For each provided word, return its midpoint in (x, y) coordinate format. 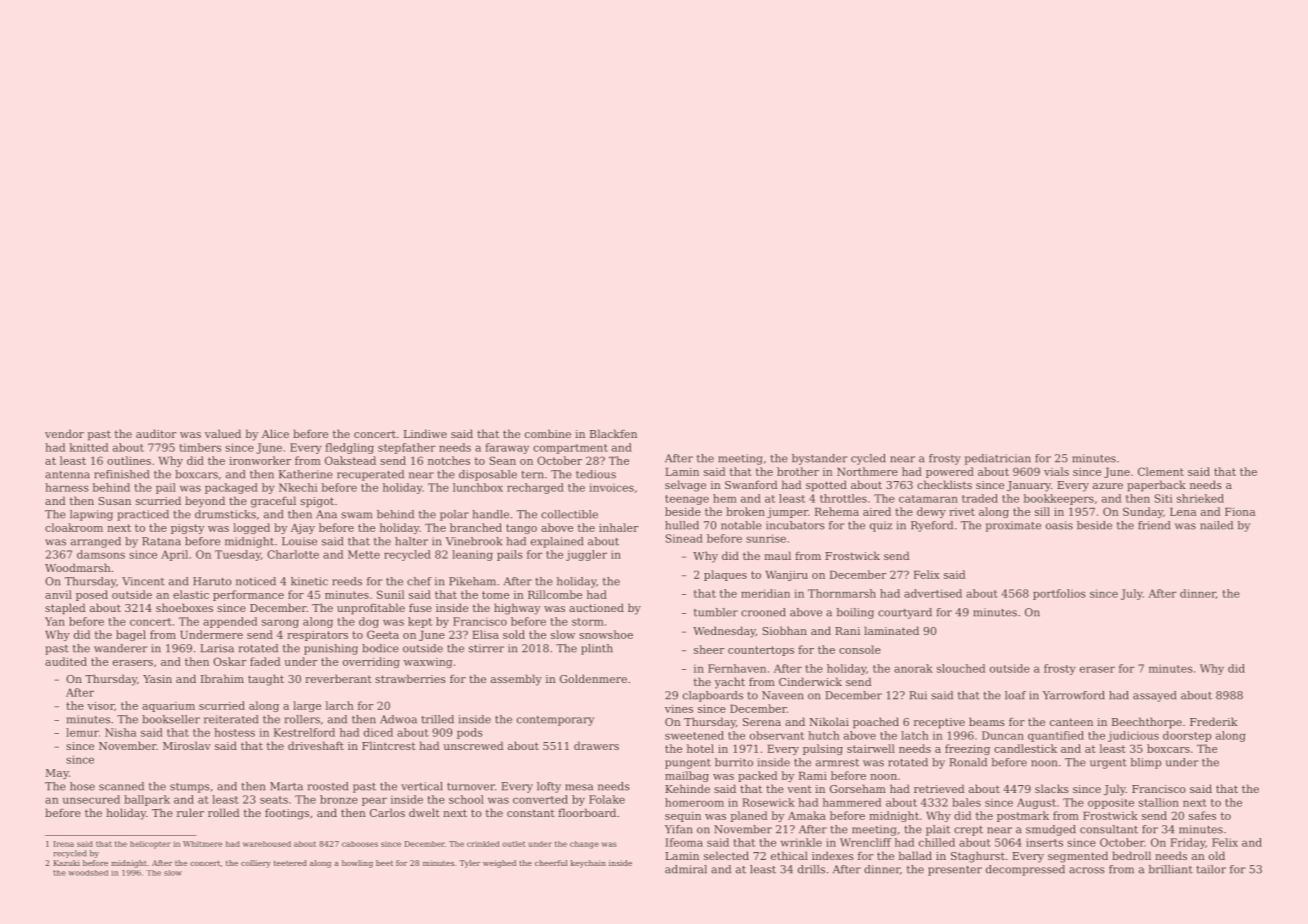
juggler (586, 555)
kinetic (309, 581)
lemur (82, 732)
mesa (579, 787)
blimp (1146, 763)
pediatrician (998, 459)
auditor (156, 433)
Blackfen (613, 433)
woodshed (88, 873)
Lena (1183, 512)
